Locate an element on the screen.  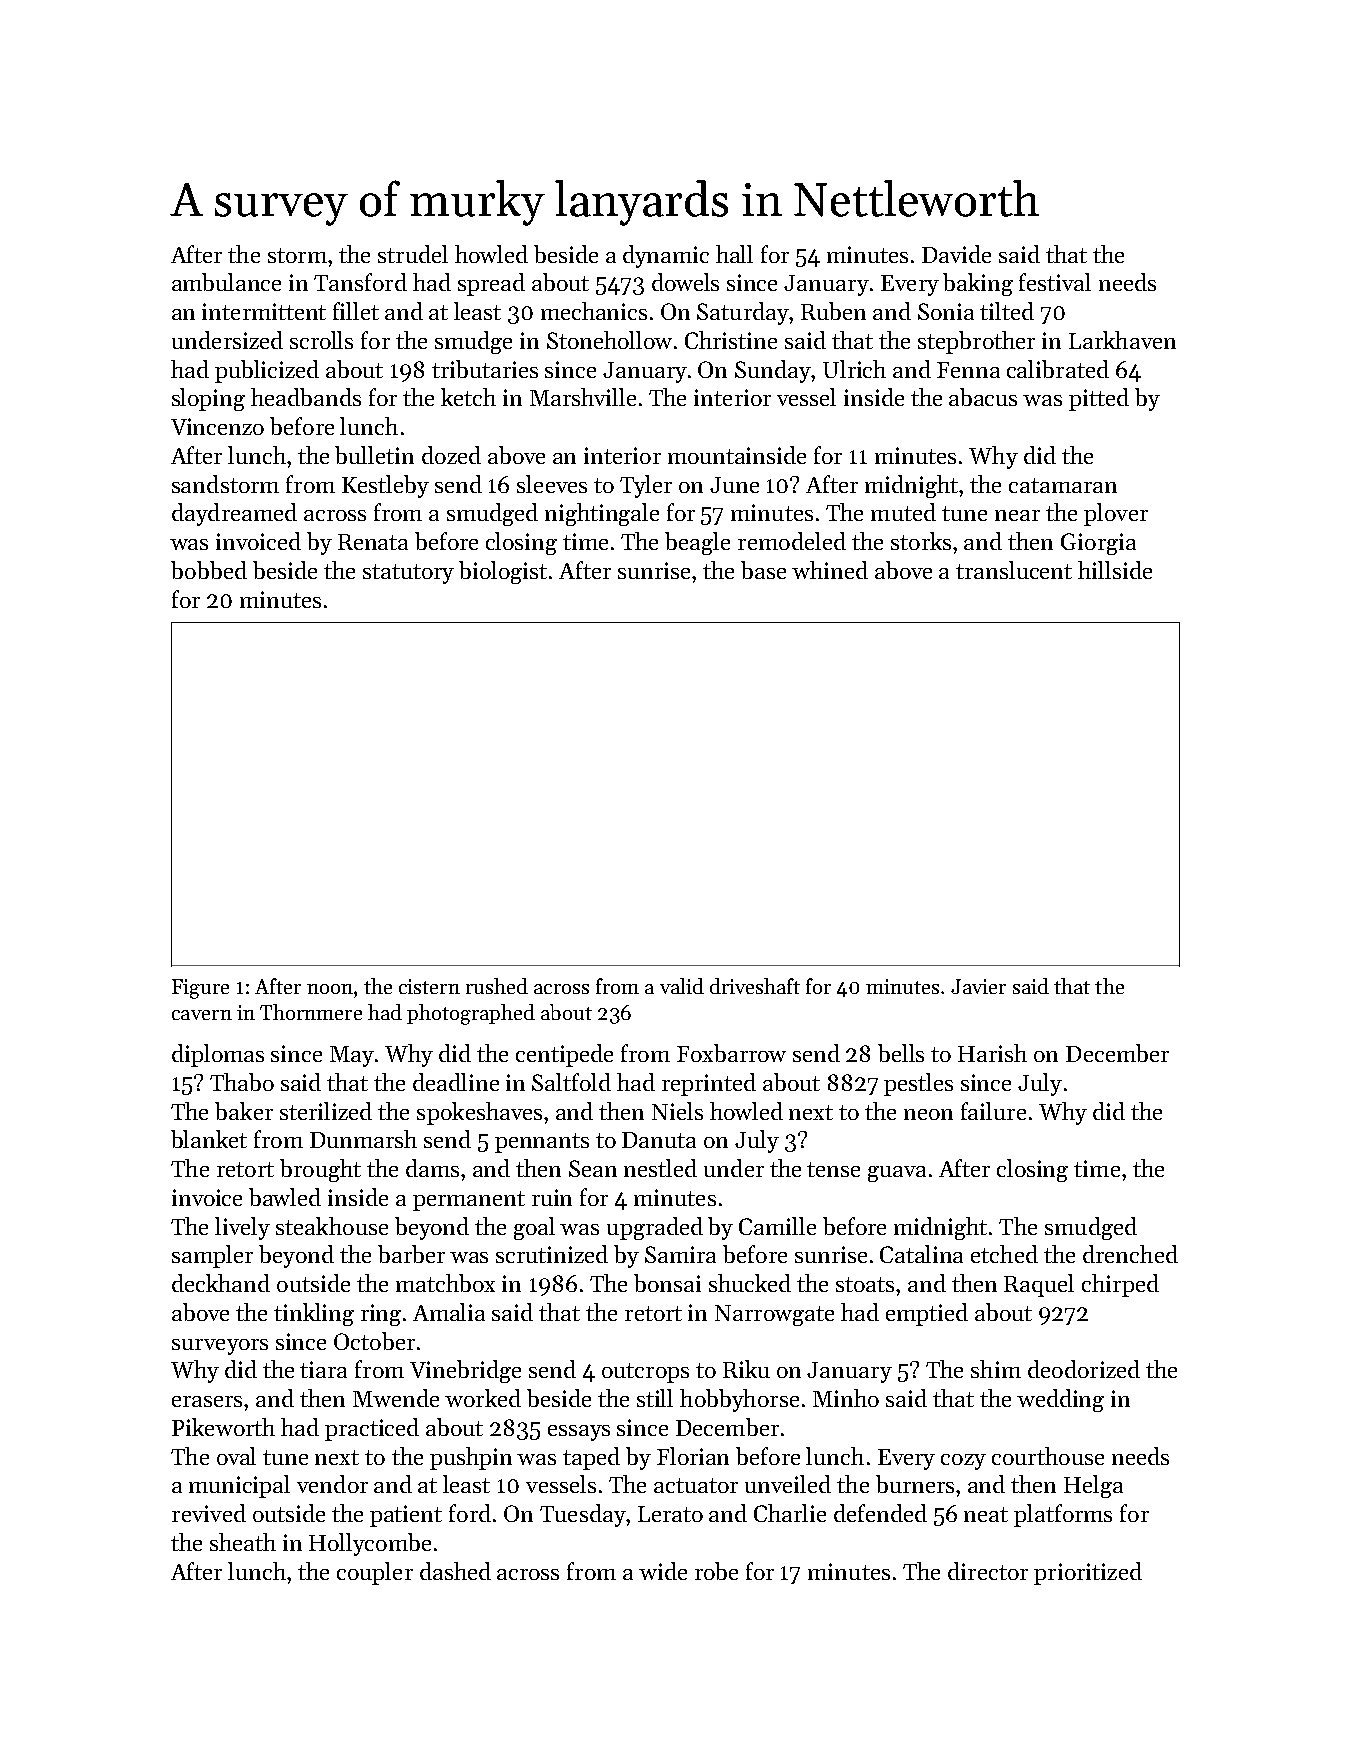
statutory is located at coordinates (408, 574).
